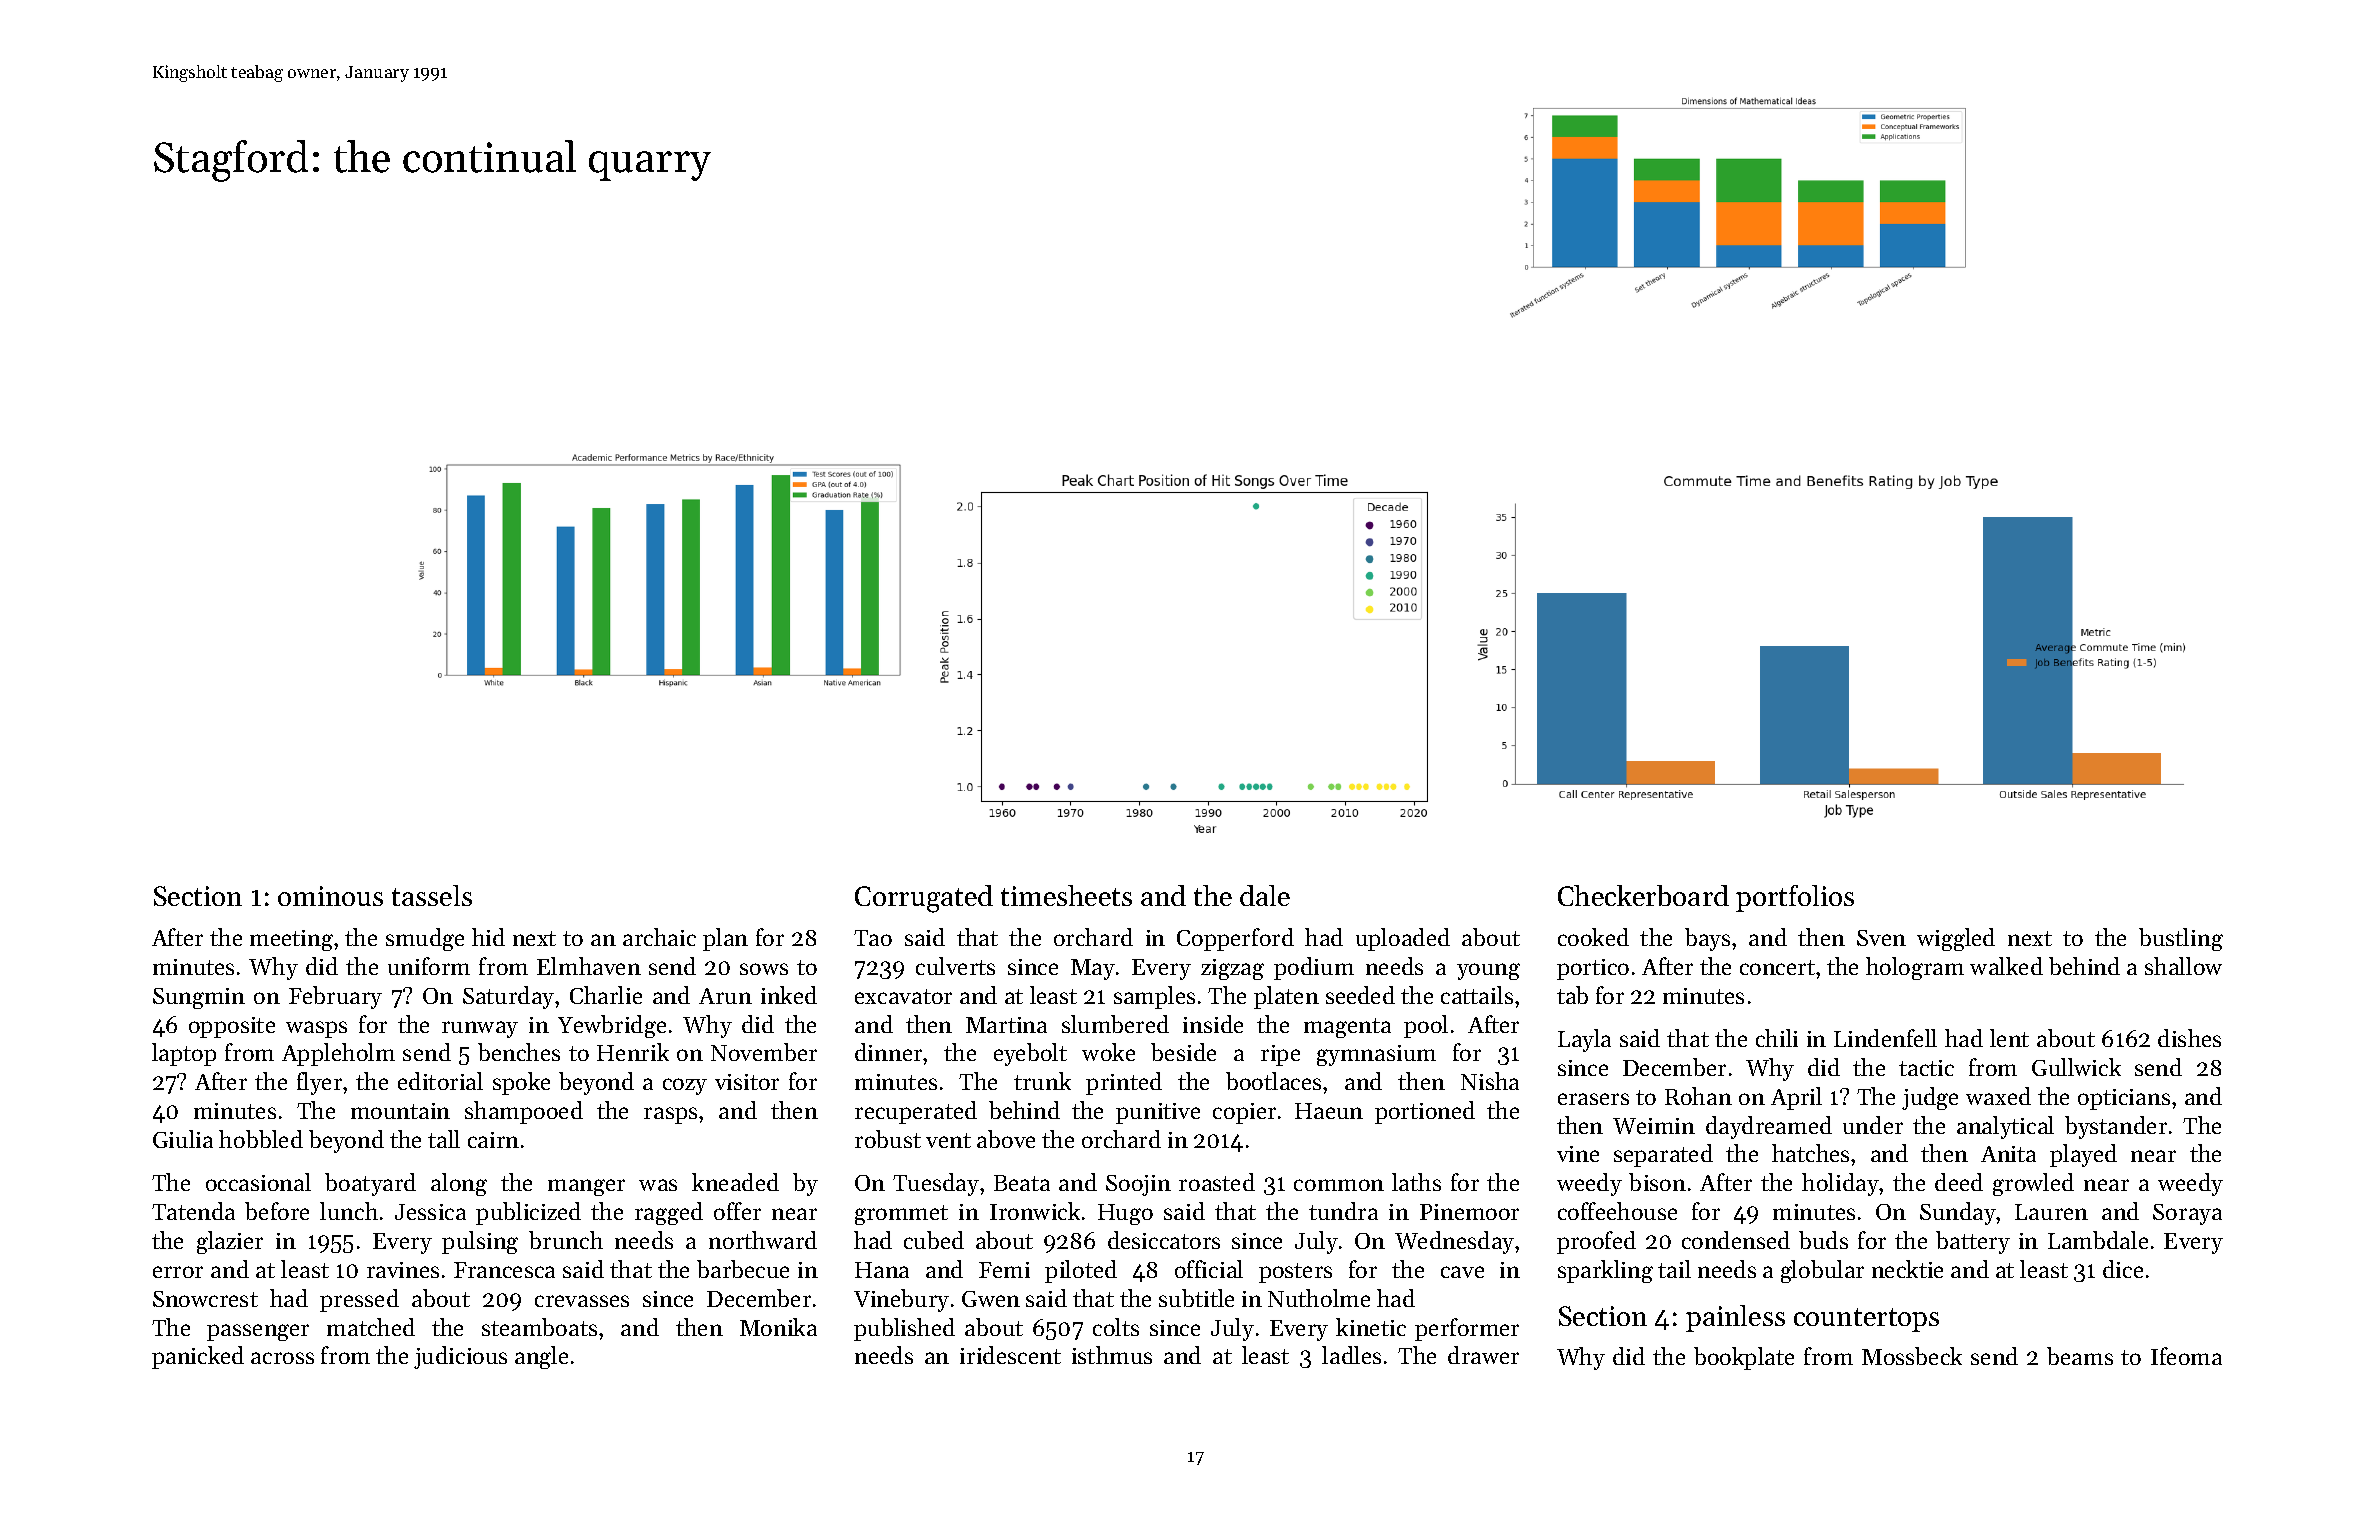  Describe the element at coordinates (1286, 997) in the screenshot. I see `platen` at that location.
